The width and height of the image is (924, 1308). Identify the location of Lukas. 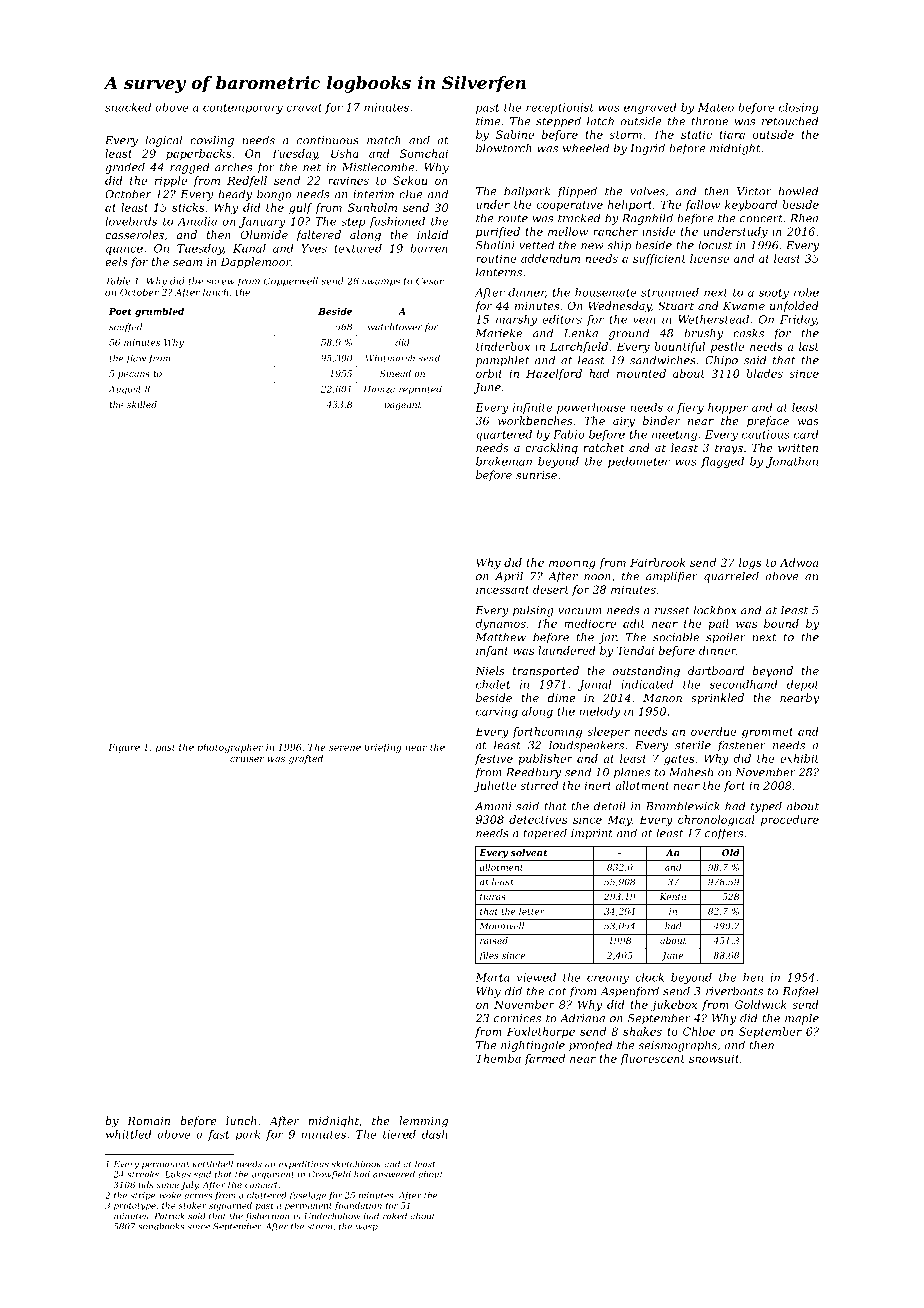
(178, 1174).
